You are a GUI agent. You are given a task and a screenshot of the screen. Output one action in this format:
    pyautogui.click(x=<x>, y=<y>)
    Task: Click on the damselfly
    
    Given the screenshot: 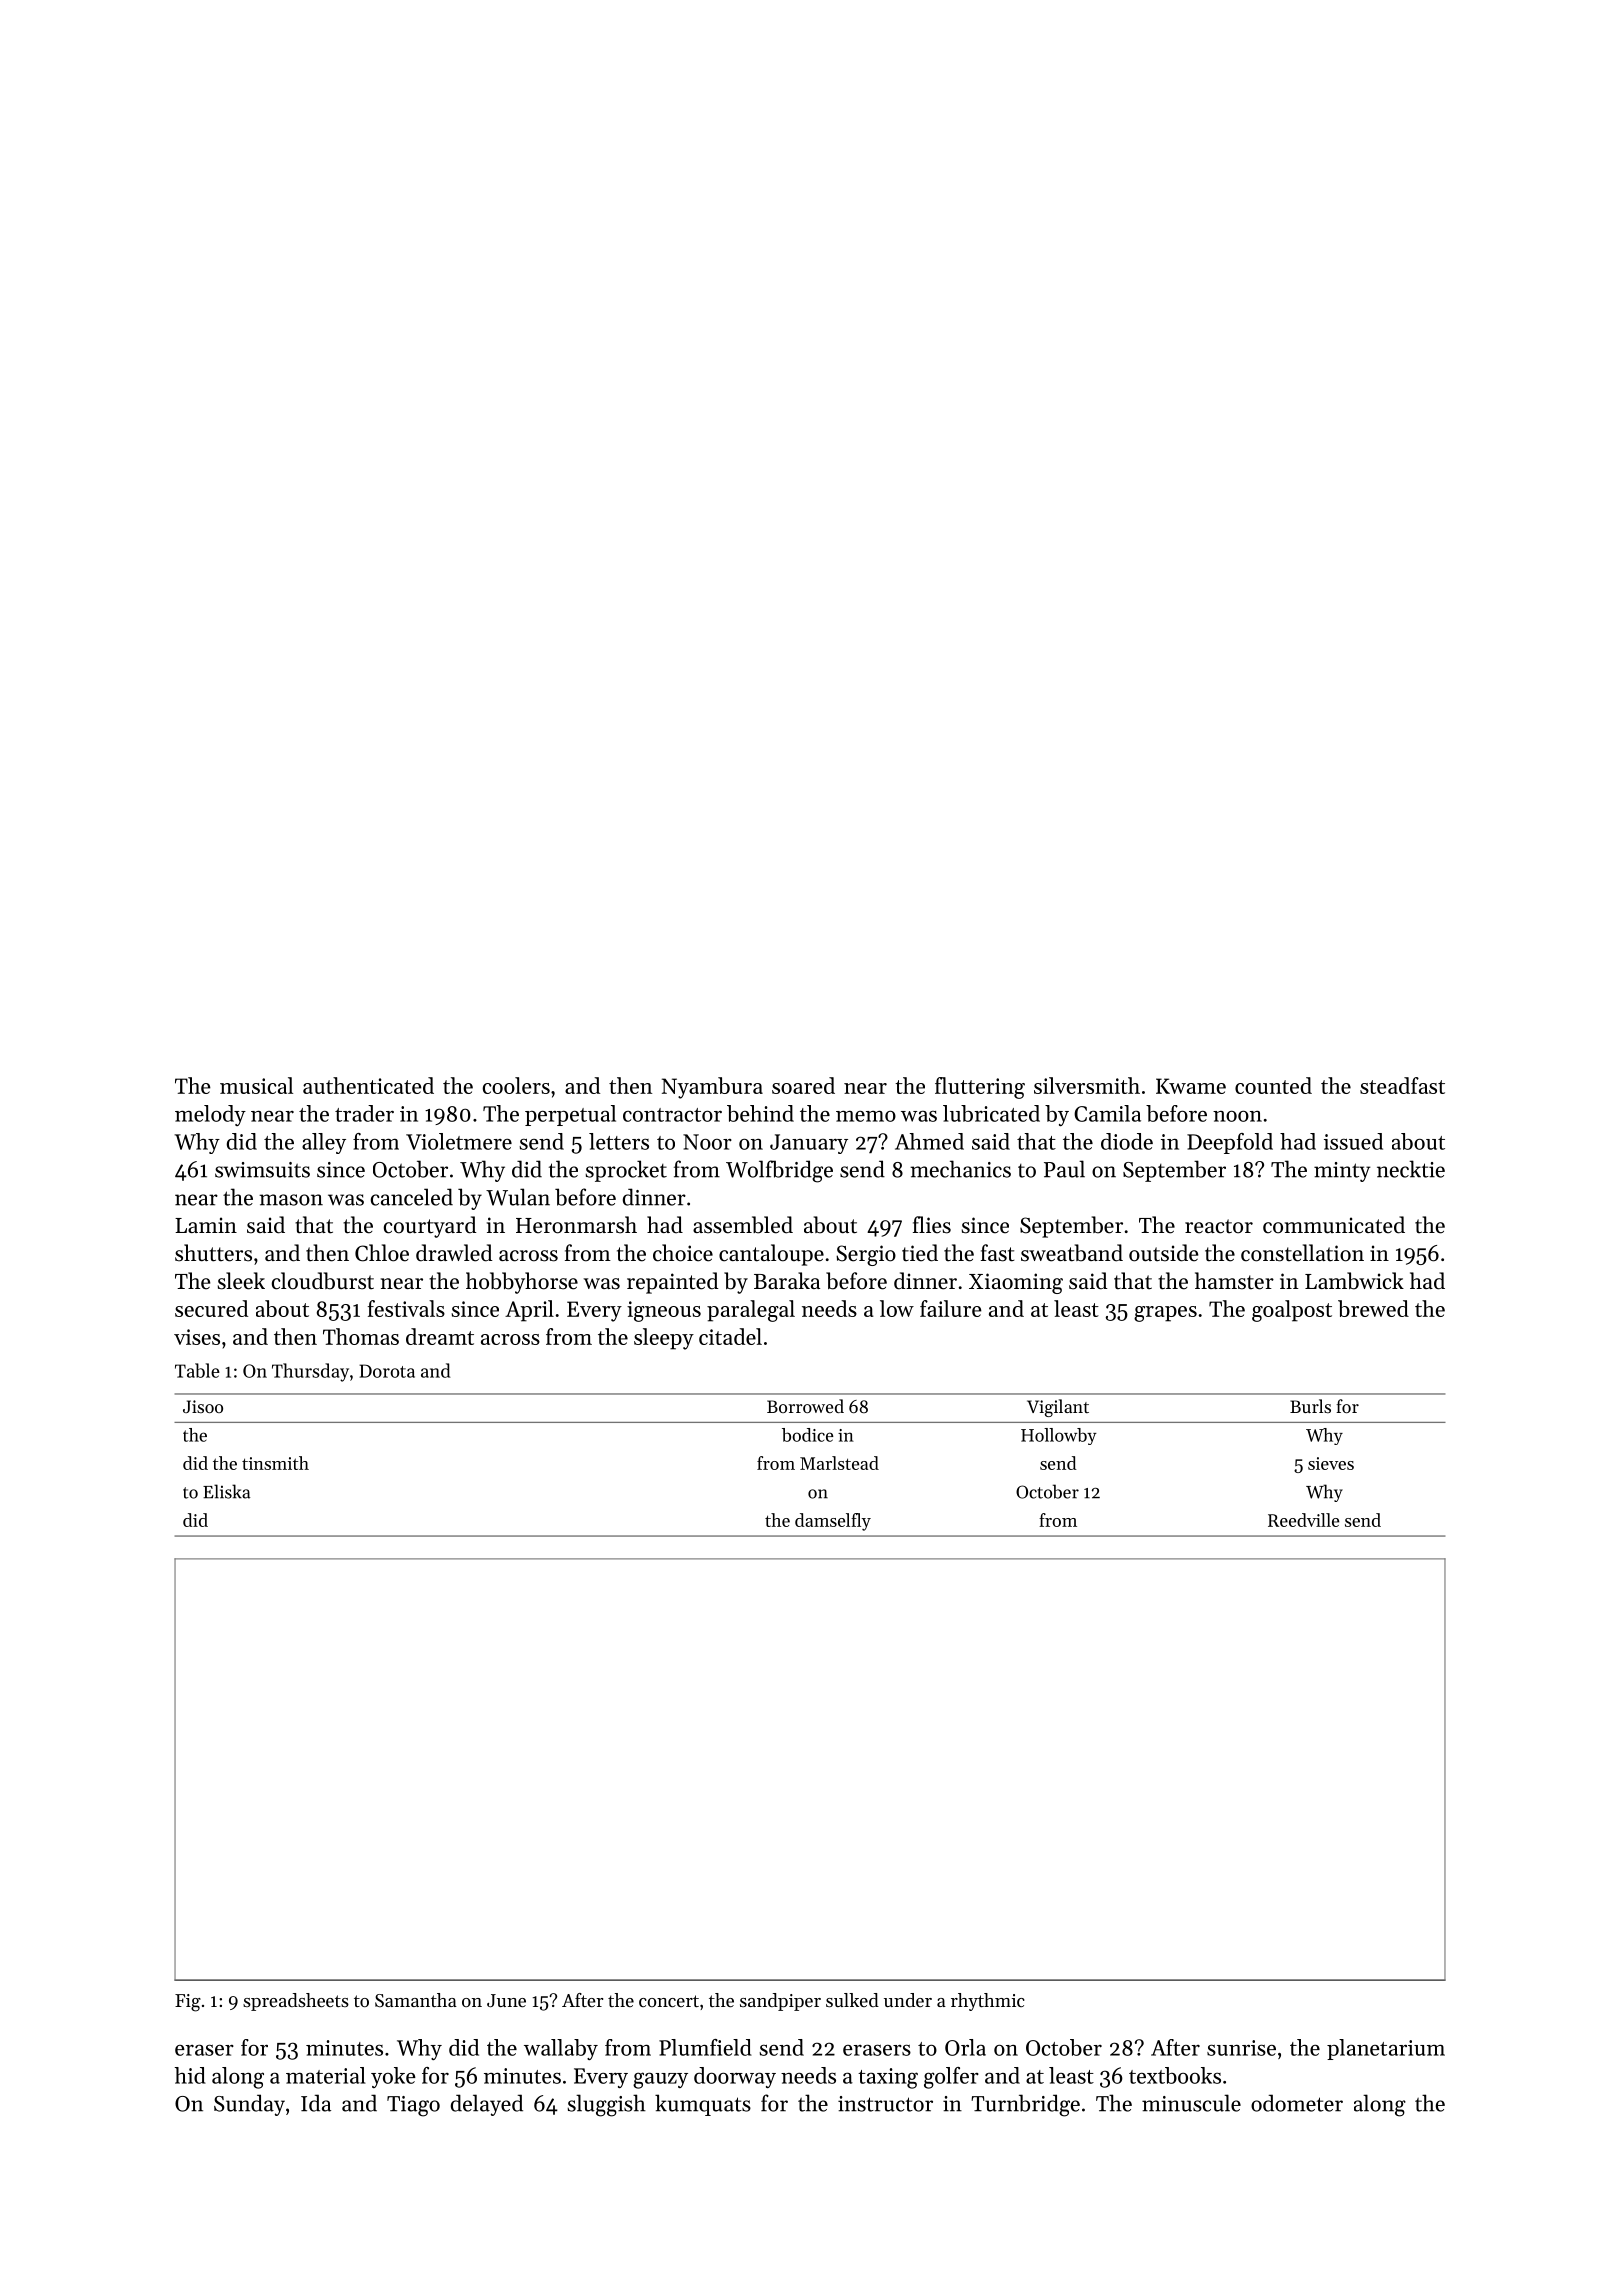 What is the action you would take?
    pyautogui.click(x=833, y=1522)
